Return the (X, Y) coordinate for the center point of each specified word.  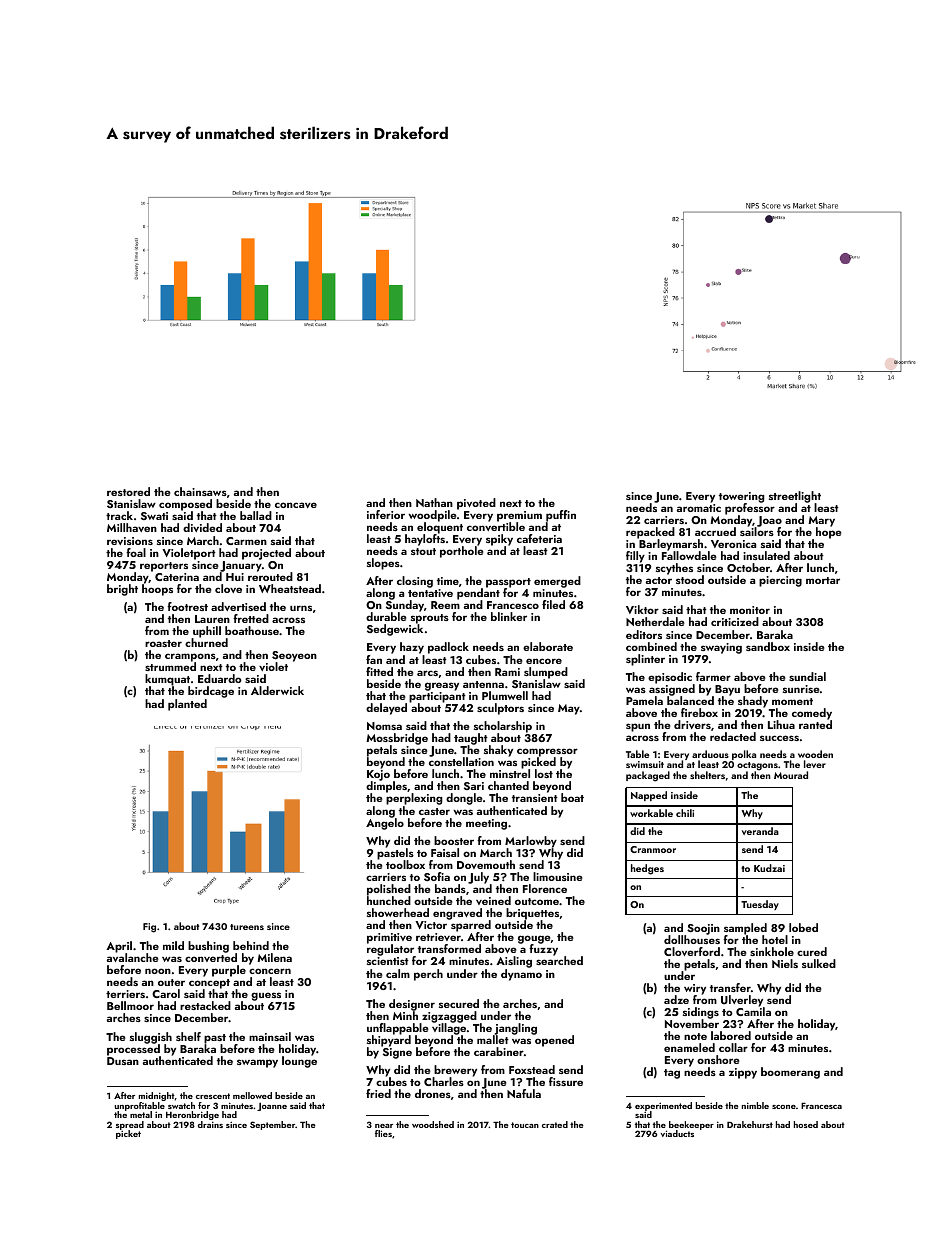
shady (753, 702)
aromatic (699, 508)
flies (383, 1133)
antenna (483, 684)
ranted (815, 724)
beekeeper (691, 1126)
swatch (181, 1105)
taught (471, 739)
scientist (388, 961)
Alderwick (277, 690)
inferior (386, 514)
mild (173, 945)
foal (136, 552)
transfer (730, 987)
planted (187, 705)
